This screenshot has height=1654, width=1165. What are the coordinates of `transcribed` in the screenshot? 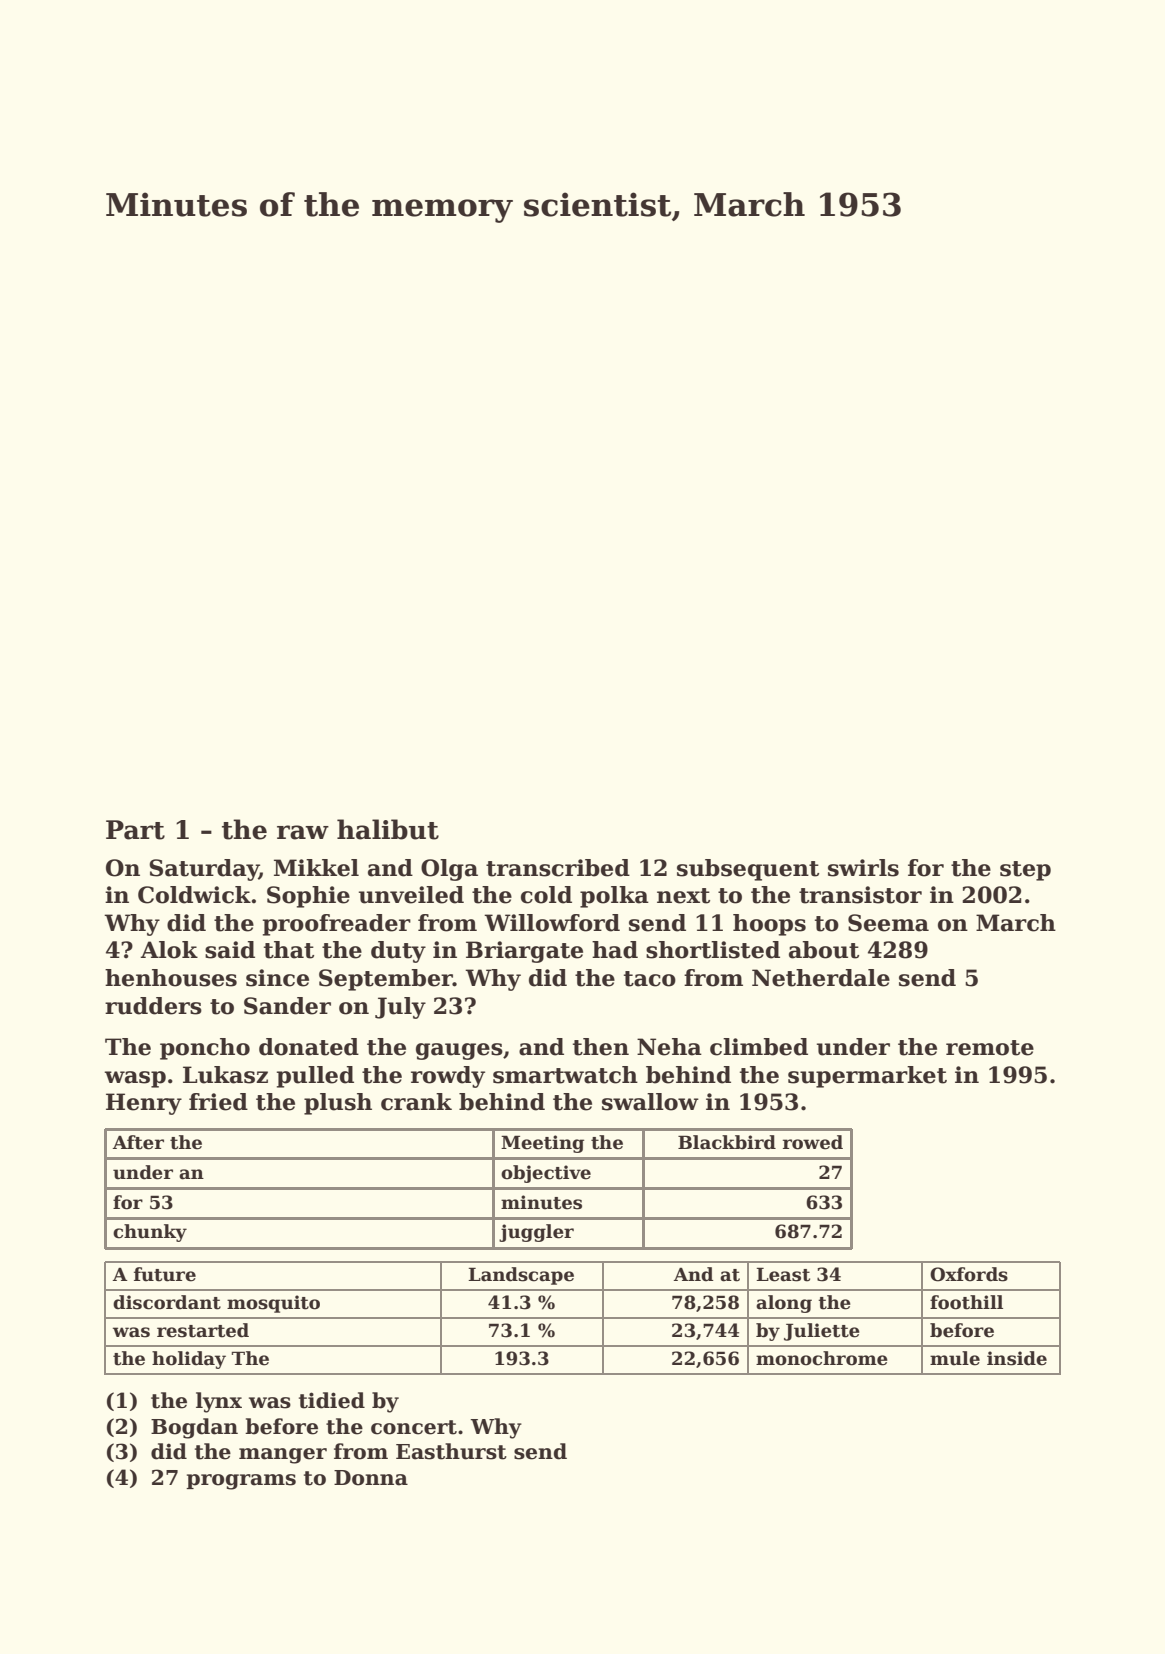 It's located at (558, 868).
